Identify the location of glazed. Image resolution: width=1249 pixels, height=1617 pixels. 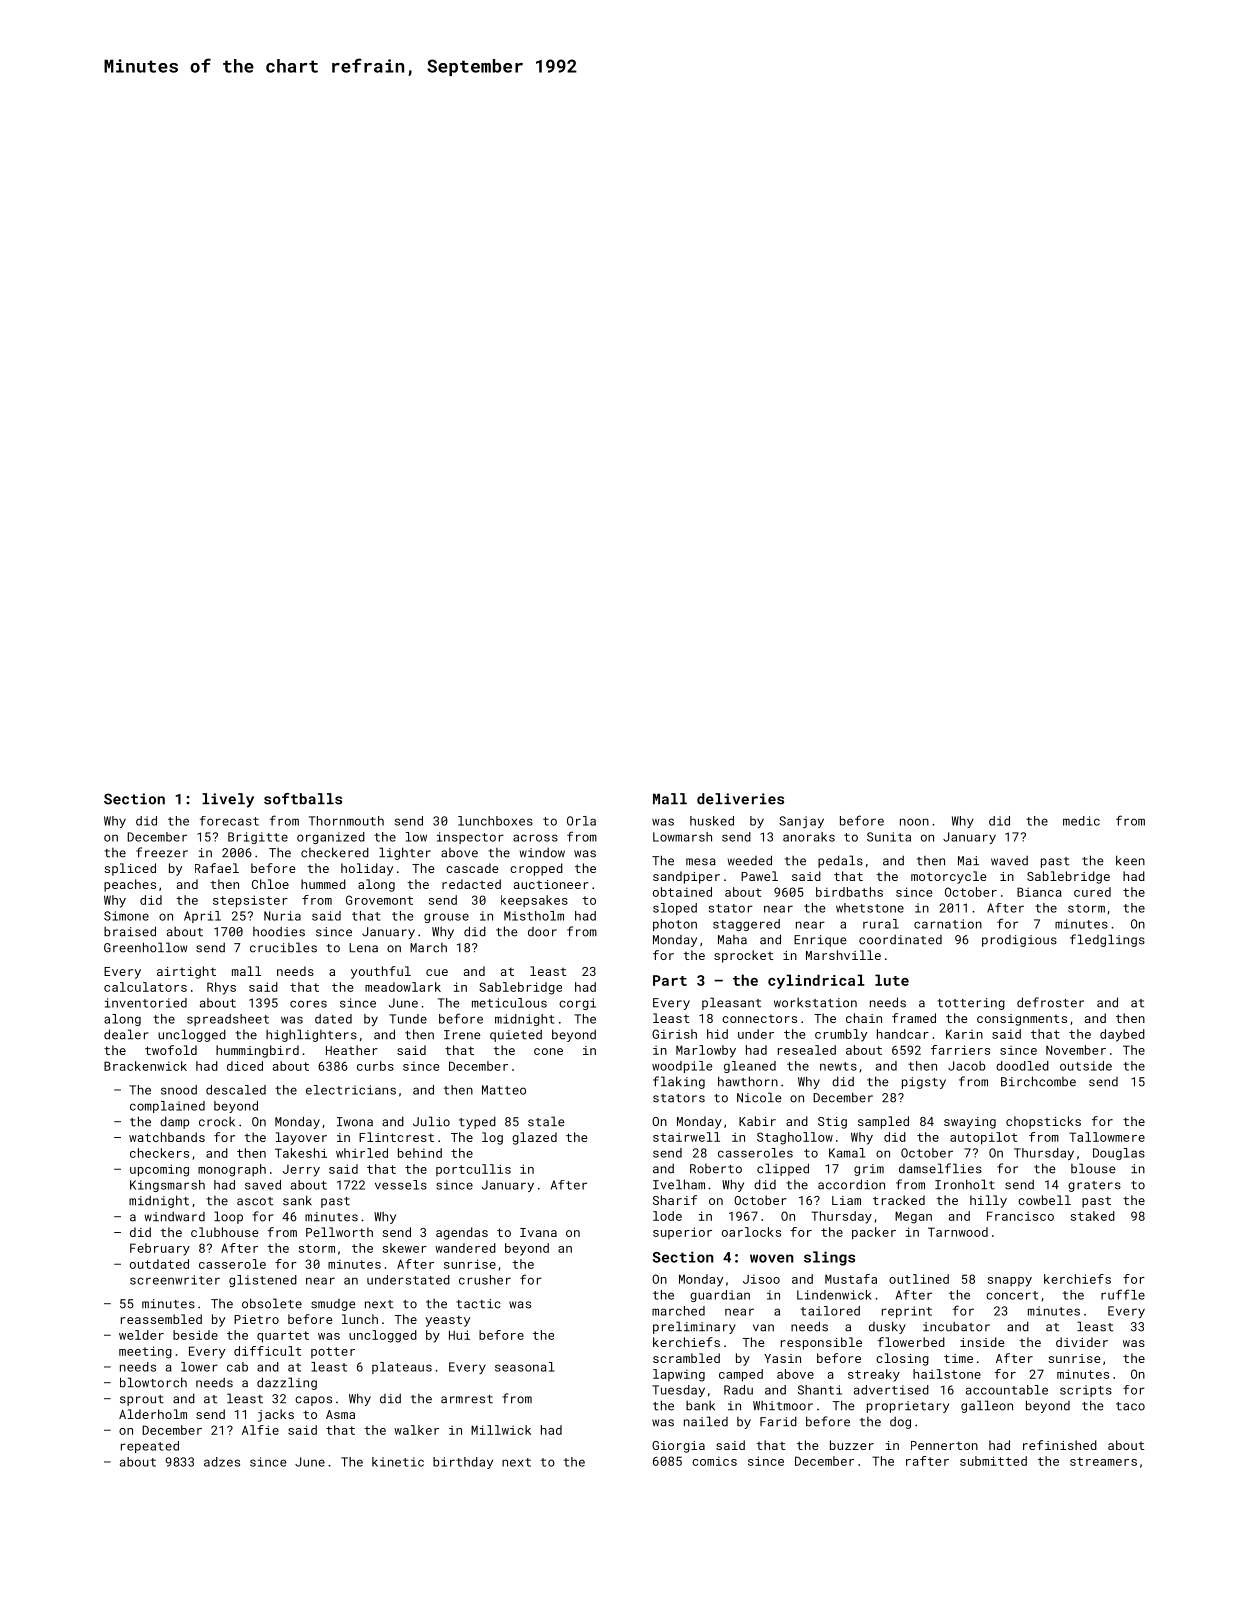
(534, 1138).
